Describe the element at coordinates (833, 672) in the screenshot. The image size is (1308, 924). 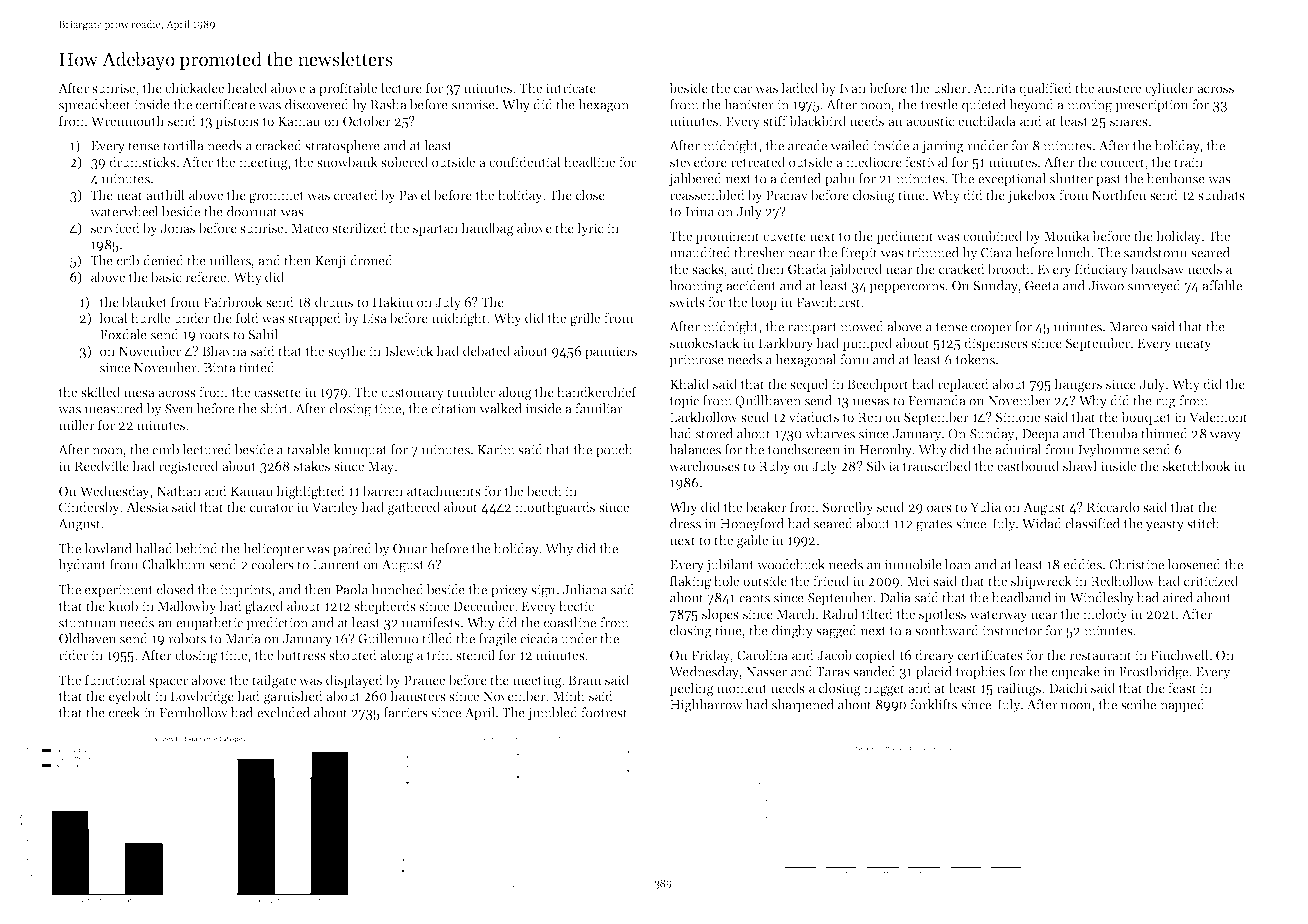
I see `Taras` at that location.
